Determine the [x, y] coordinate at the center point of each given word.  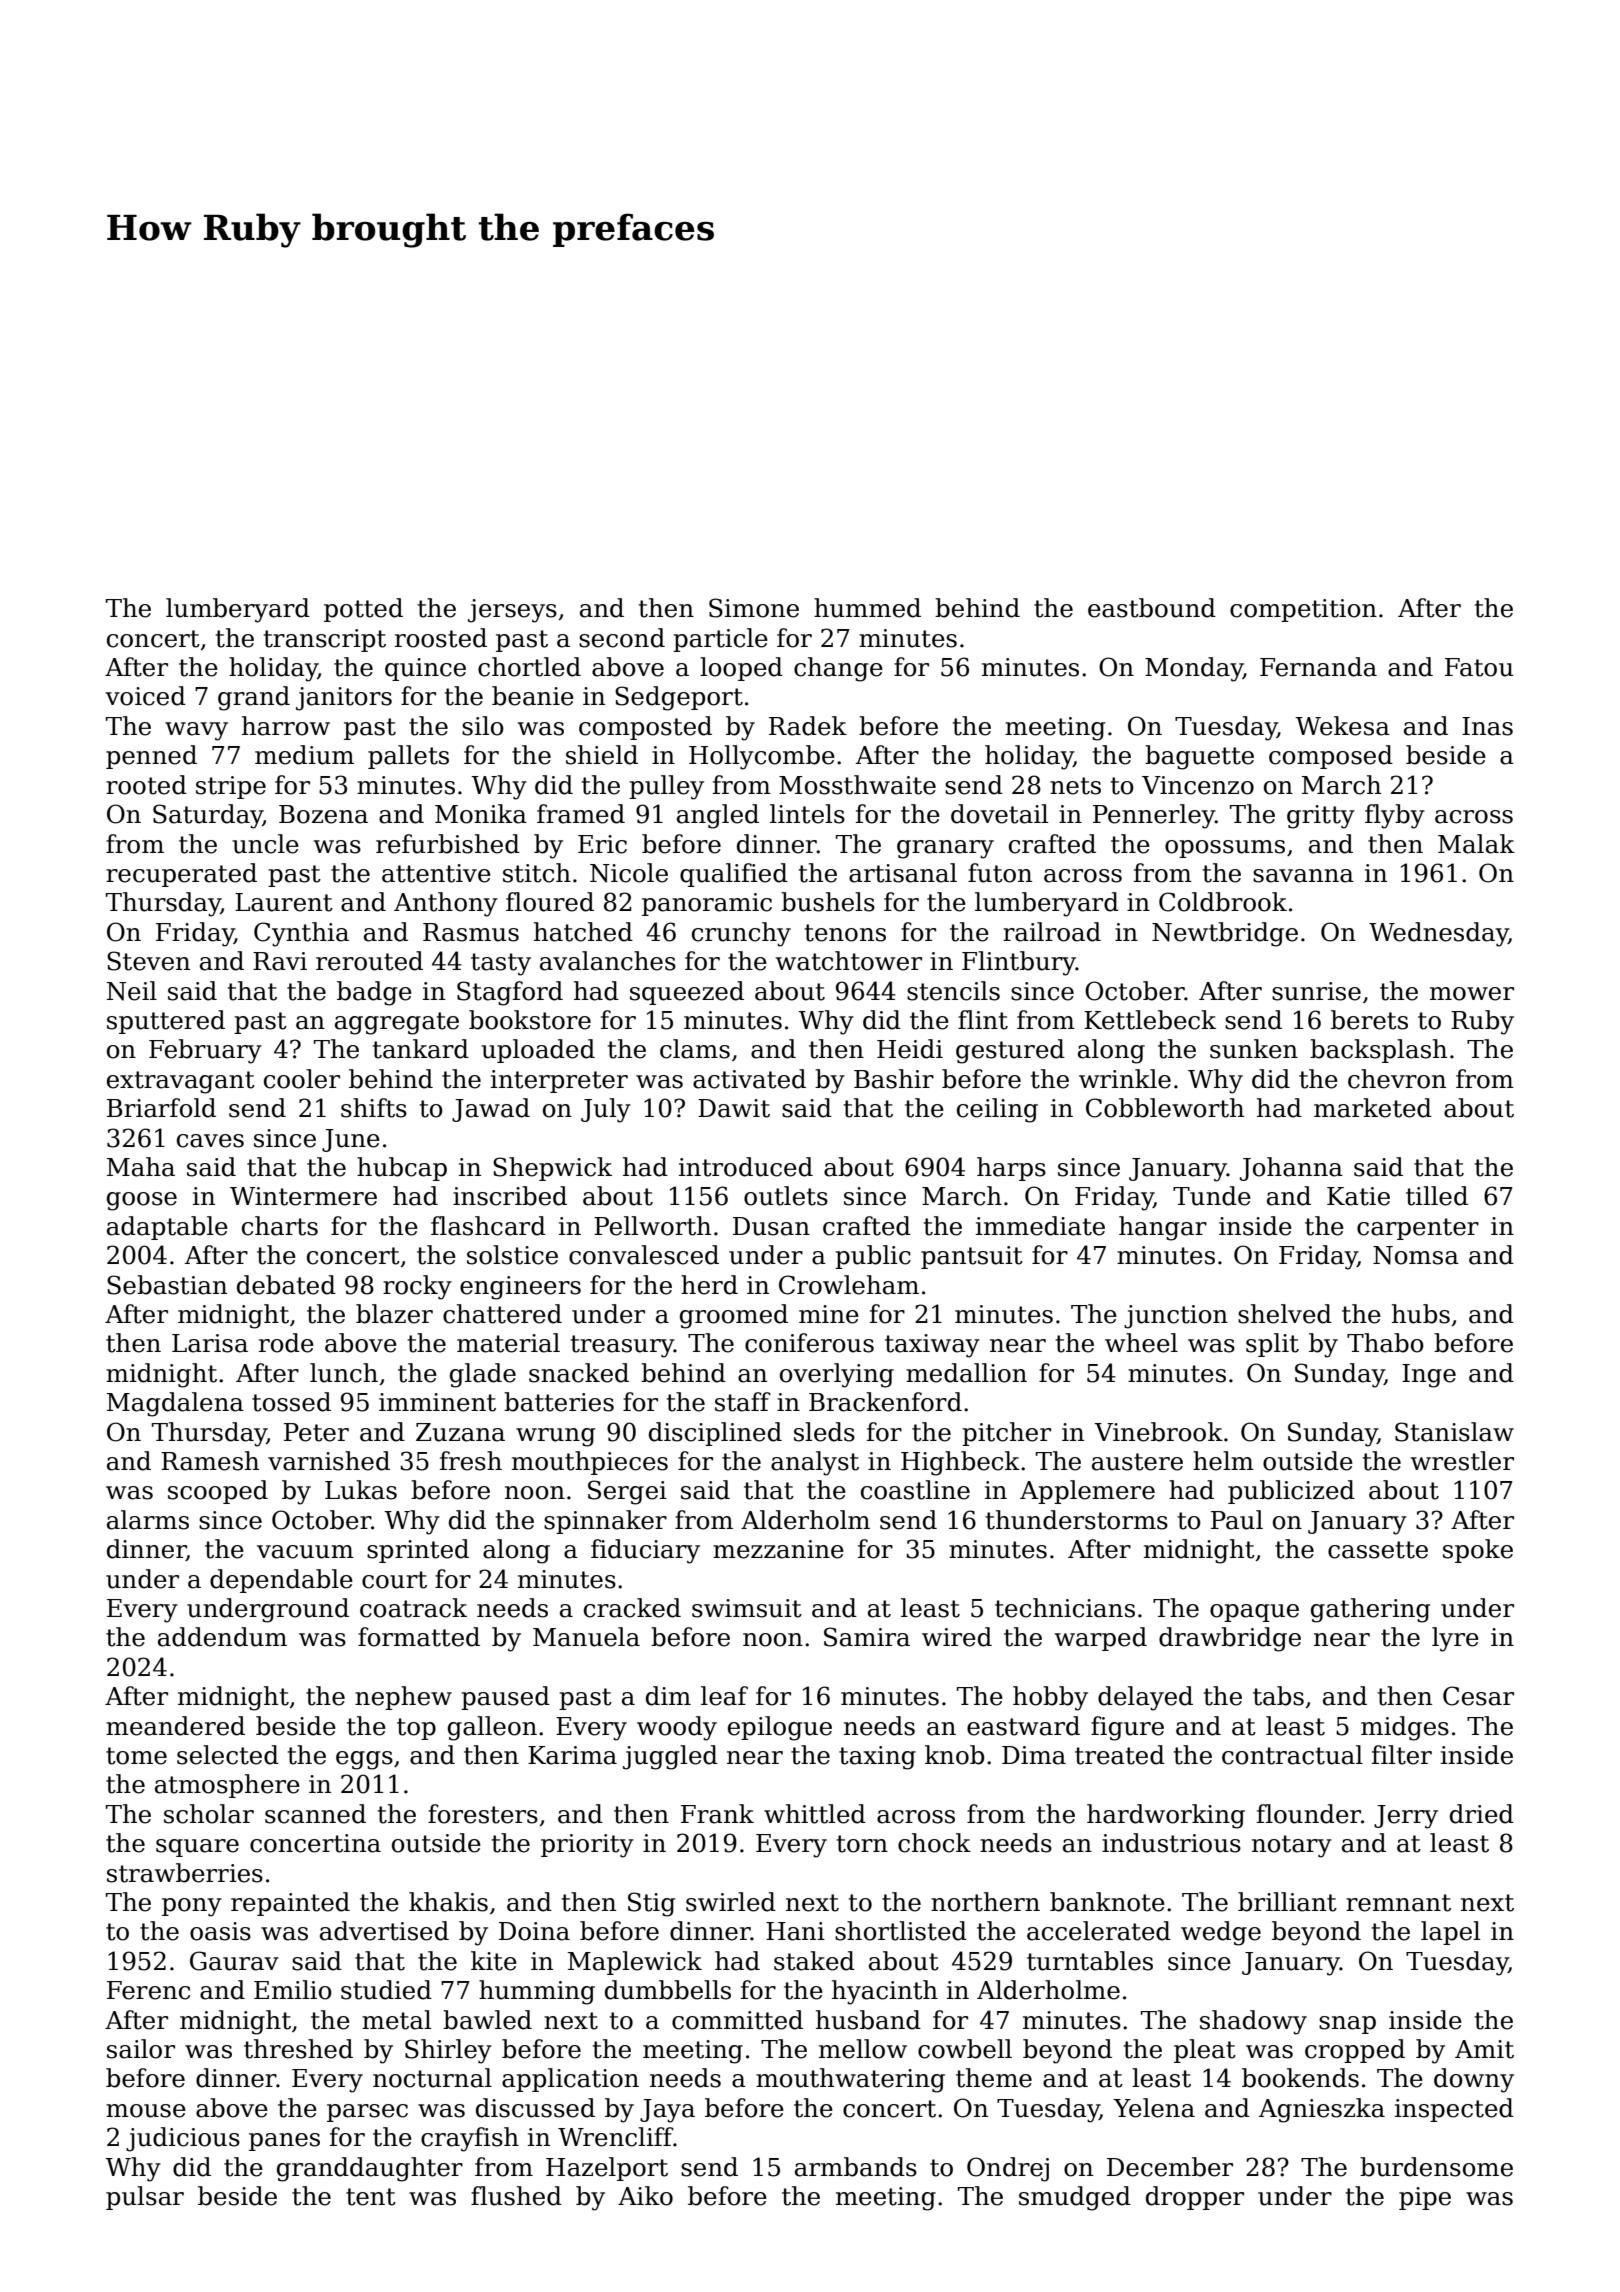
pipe [1425, 2198]
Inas [1487, 726]
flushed [516, 2196]
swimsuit [747, 1608]
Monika [481, 814]
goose [142, 1201]
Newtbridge [1225, 934]
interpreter [559, 1081]
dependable [281, 1581]
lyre [1455, 1639]
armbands [856, 2167]
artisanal [903, 873]
